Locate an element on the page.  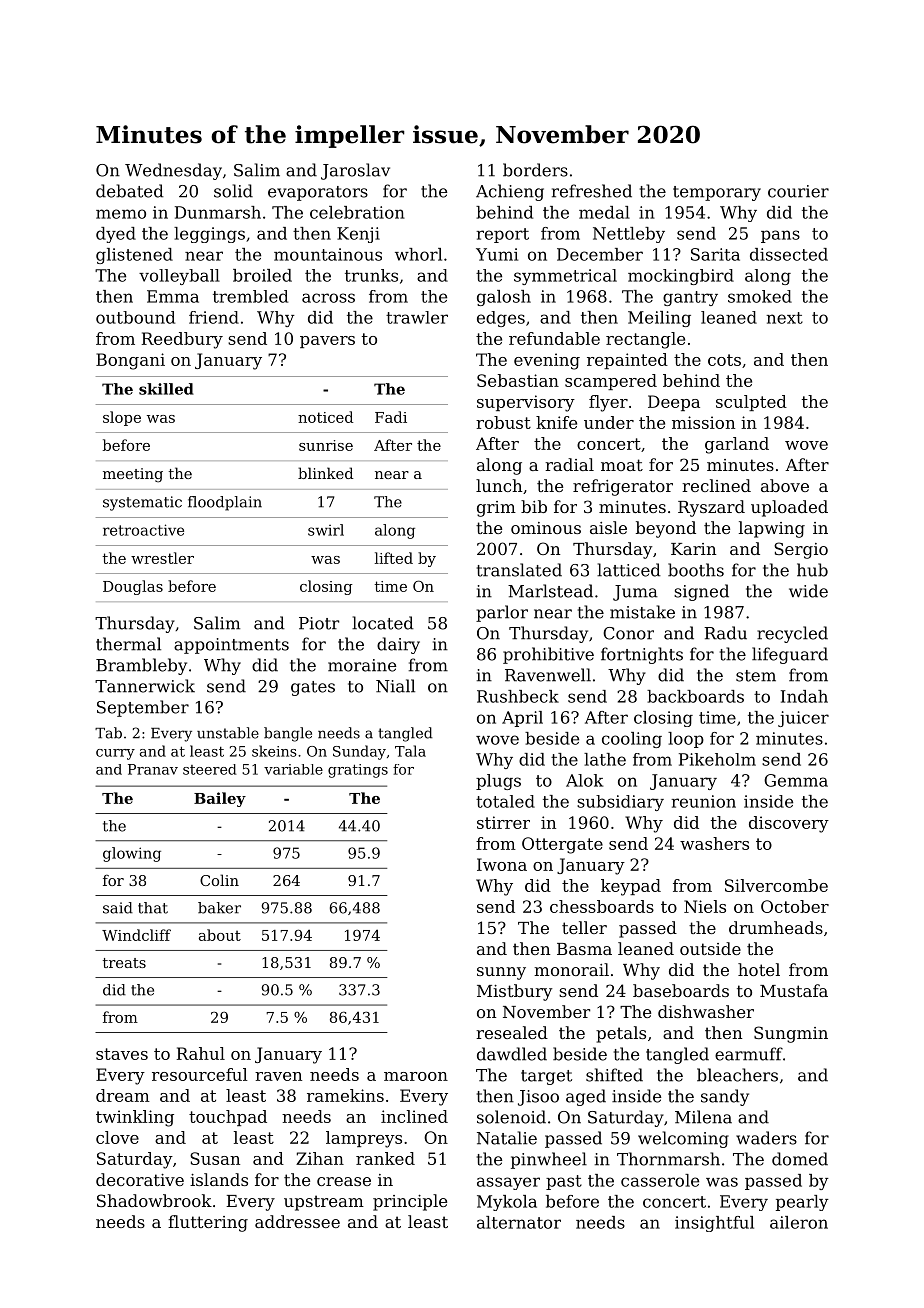
debated is located at coordinates (130, 191).
